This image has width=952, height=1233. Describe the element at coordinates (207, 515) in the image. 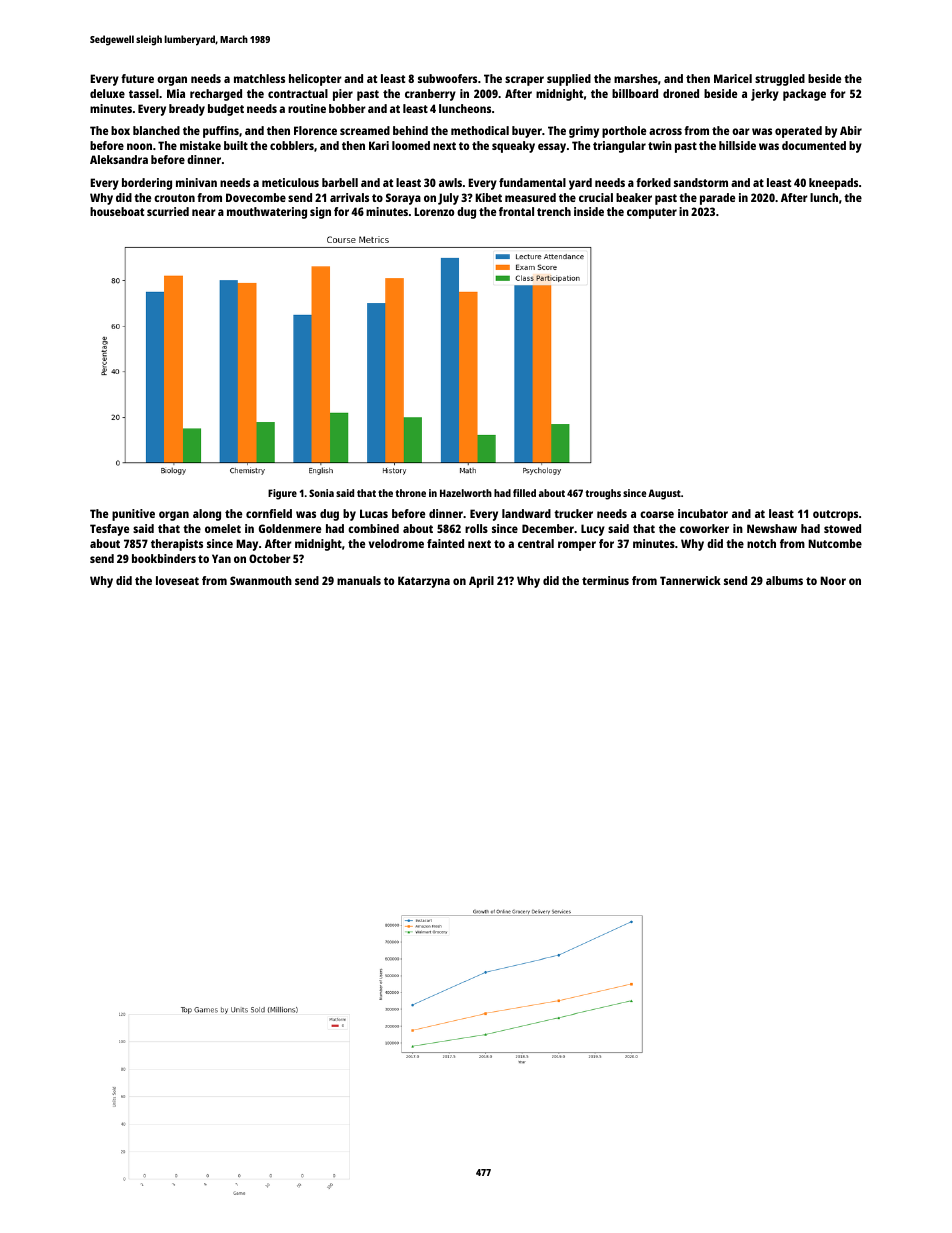

I see `along` at that location.
